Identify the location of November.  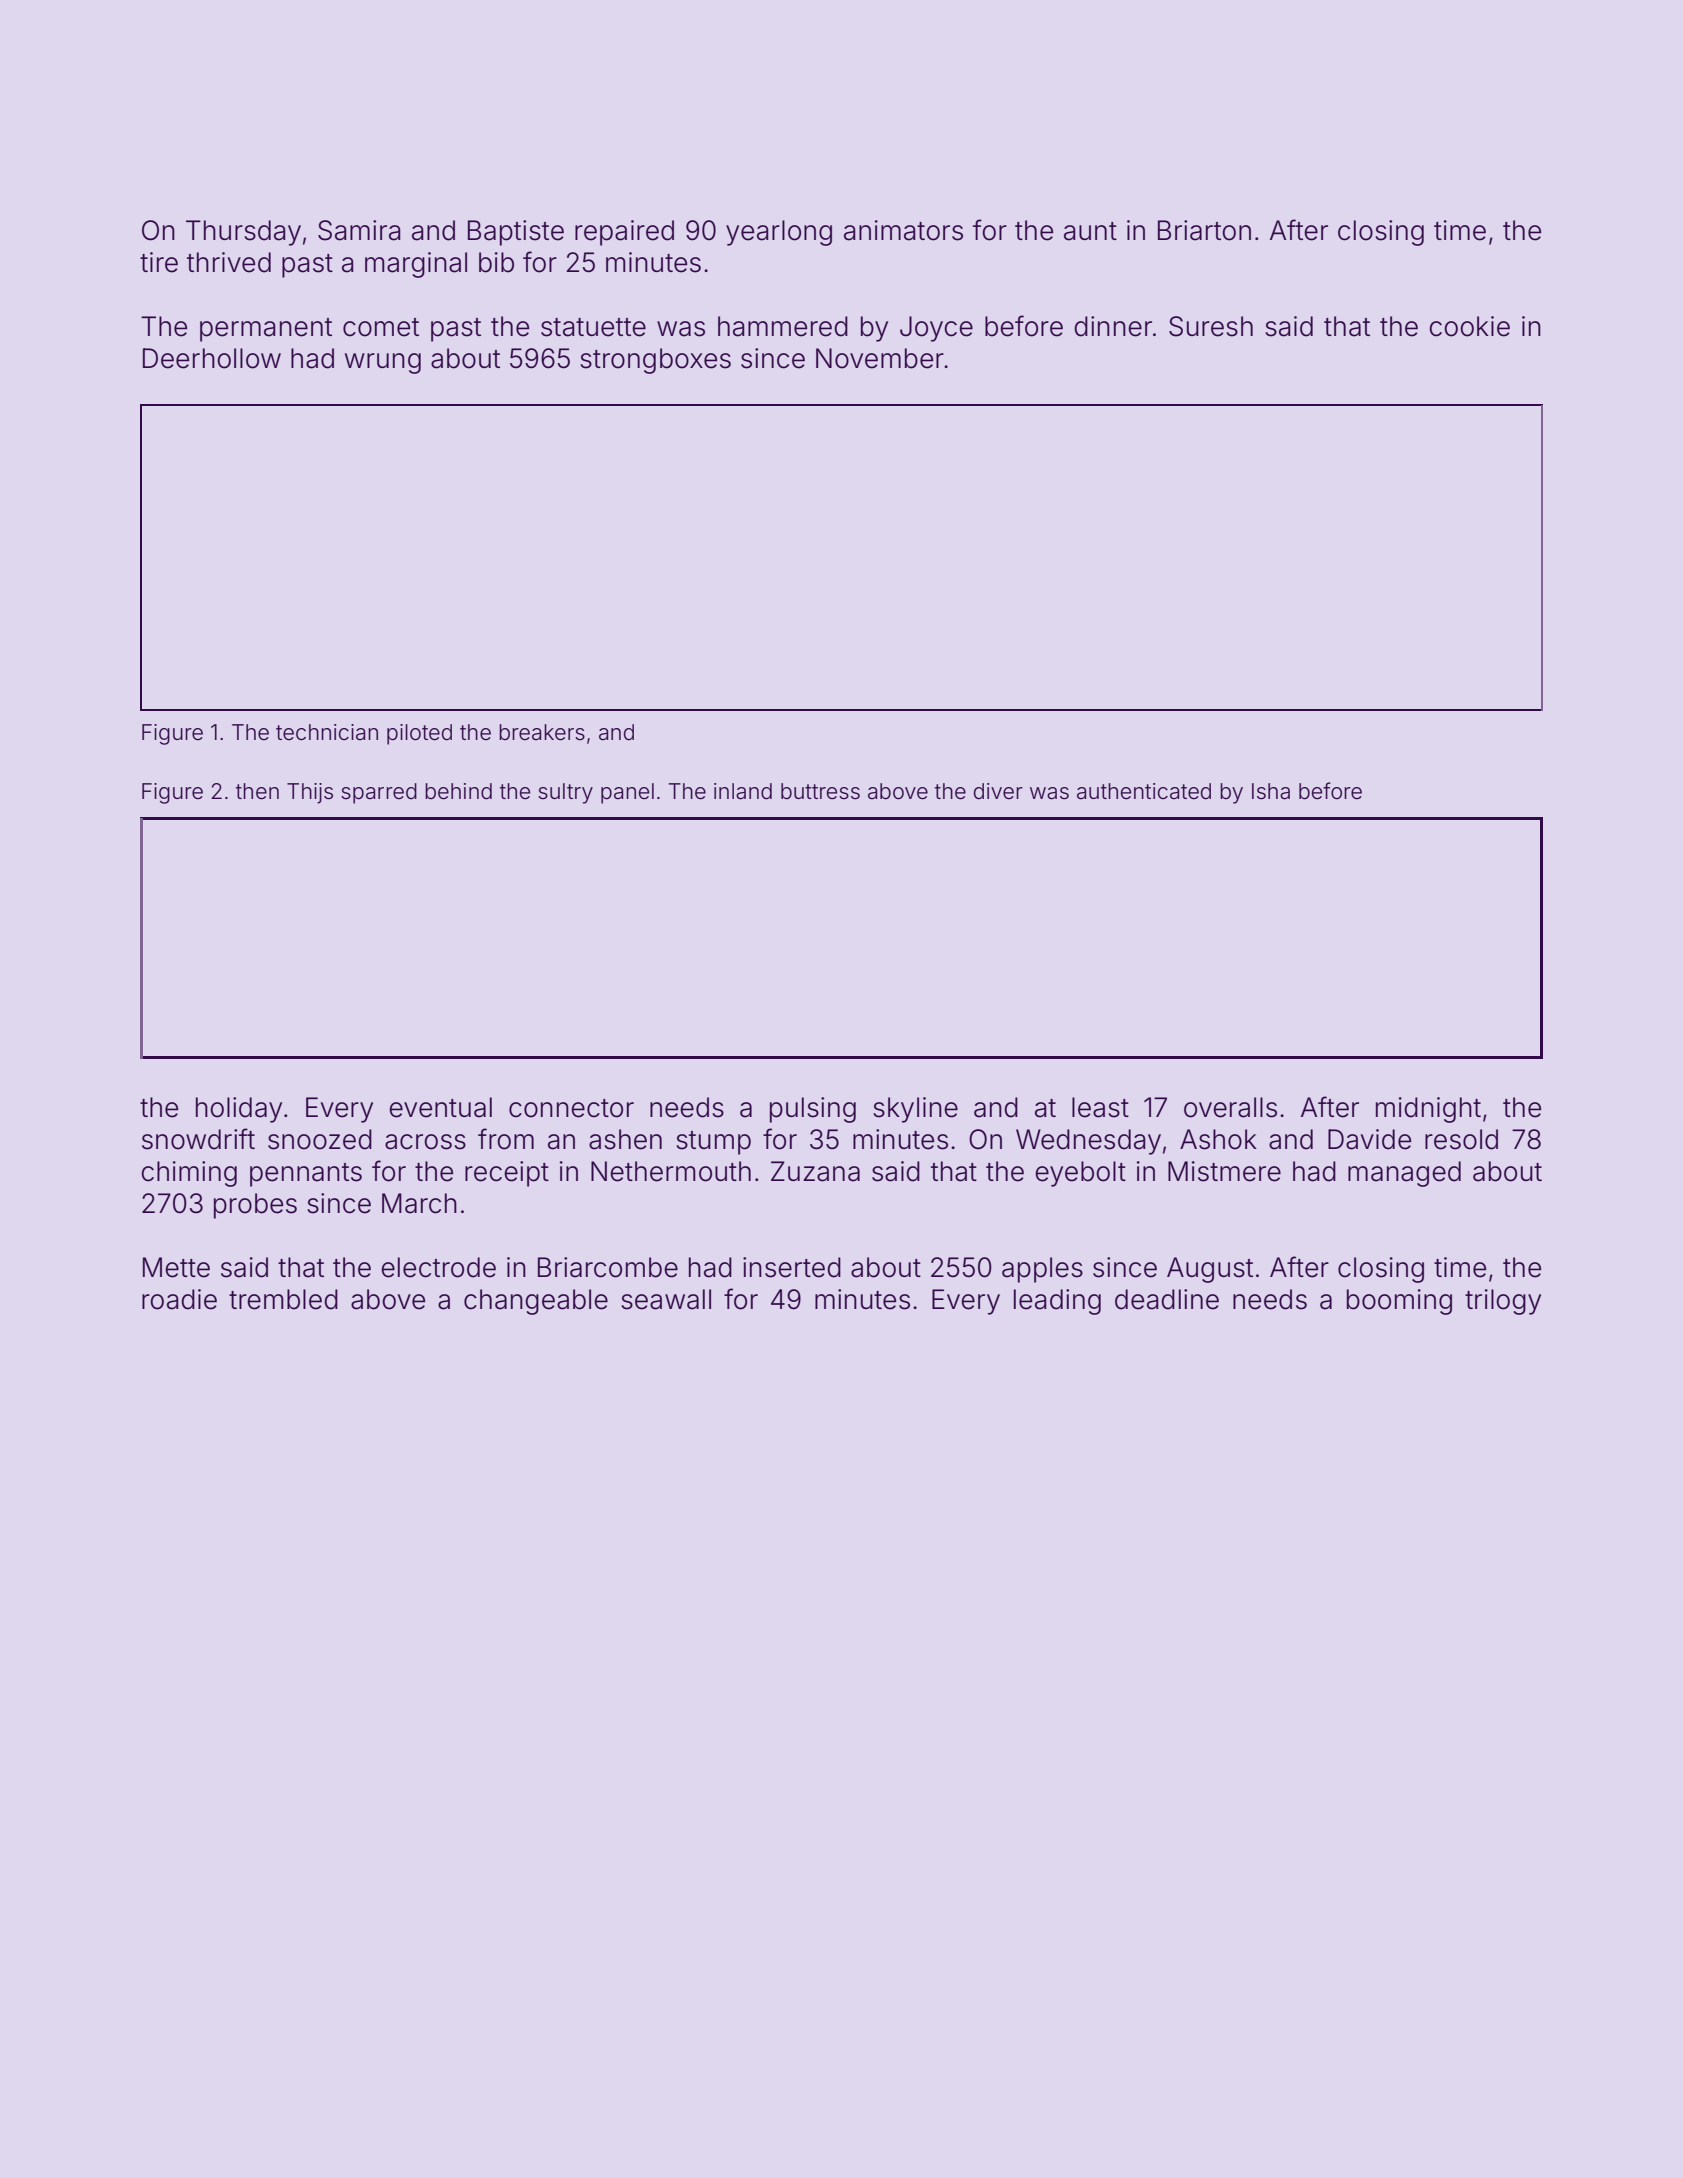
(880, 358).
